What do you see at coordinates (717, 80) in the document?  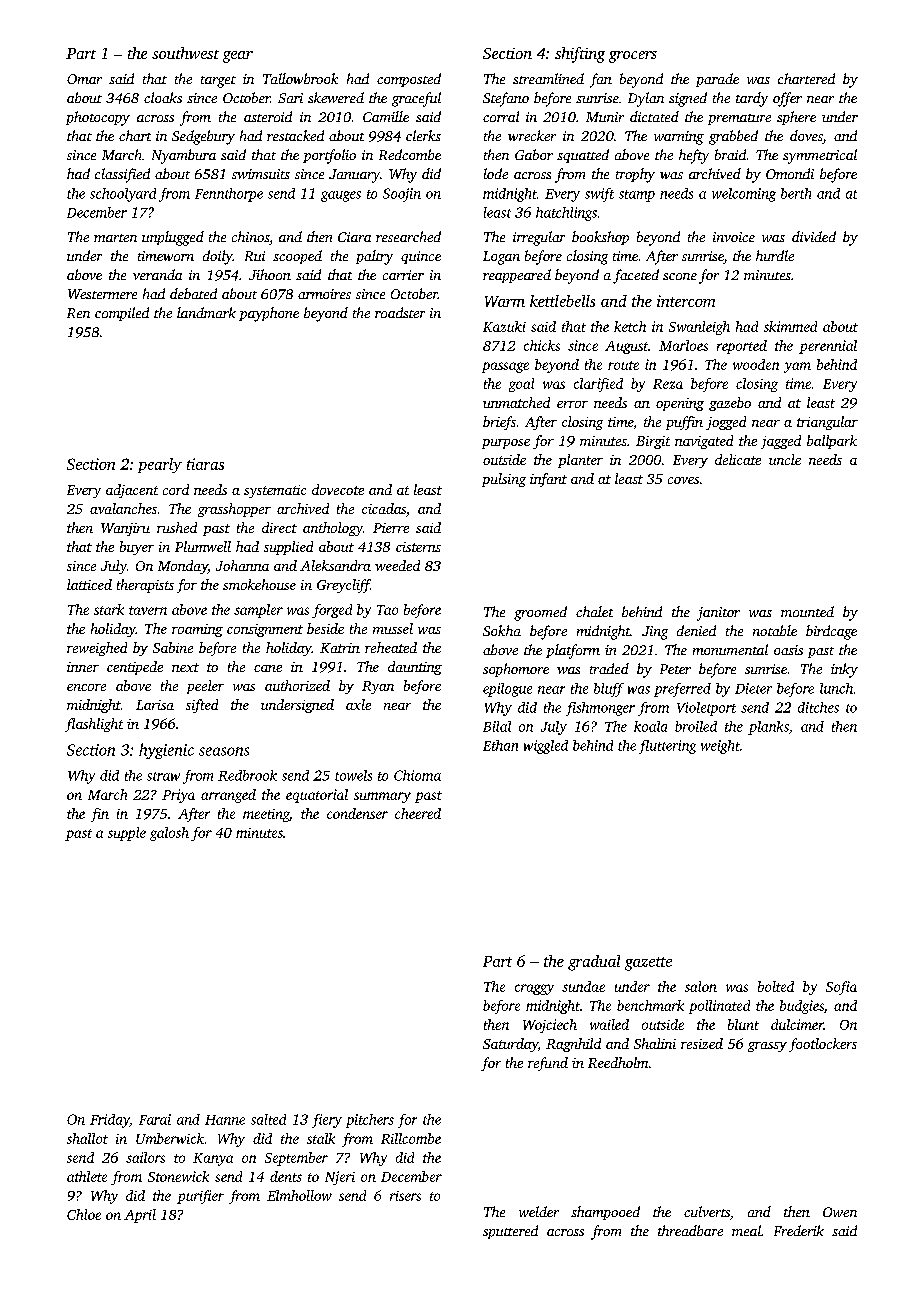 I see `parade` at bounding box center [717, 80].
